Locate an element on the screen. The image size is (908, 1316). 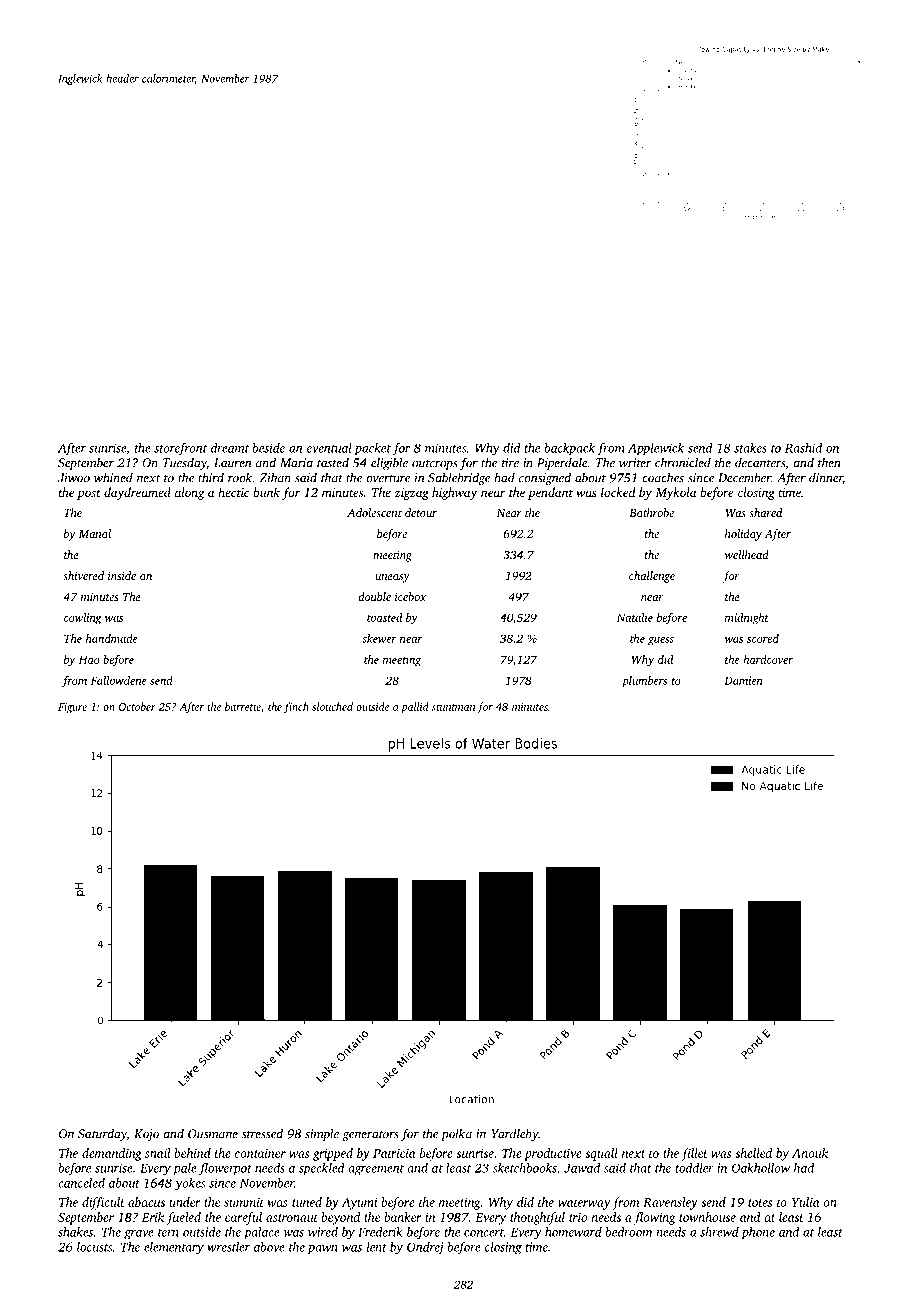
tern is located at coordinates (168, 1233).
